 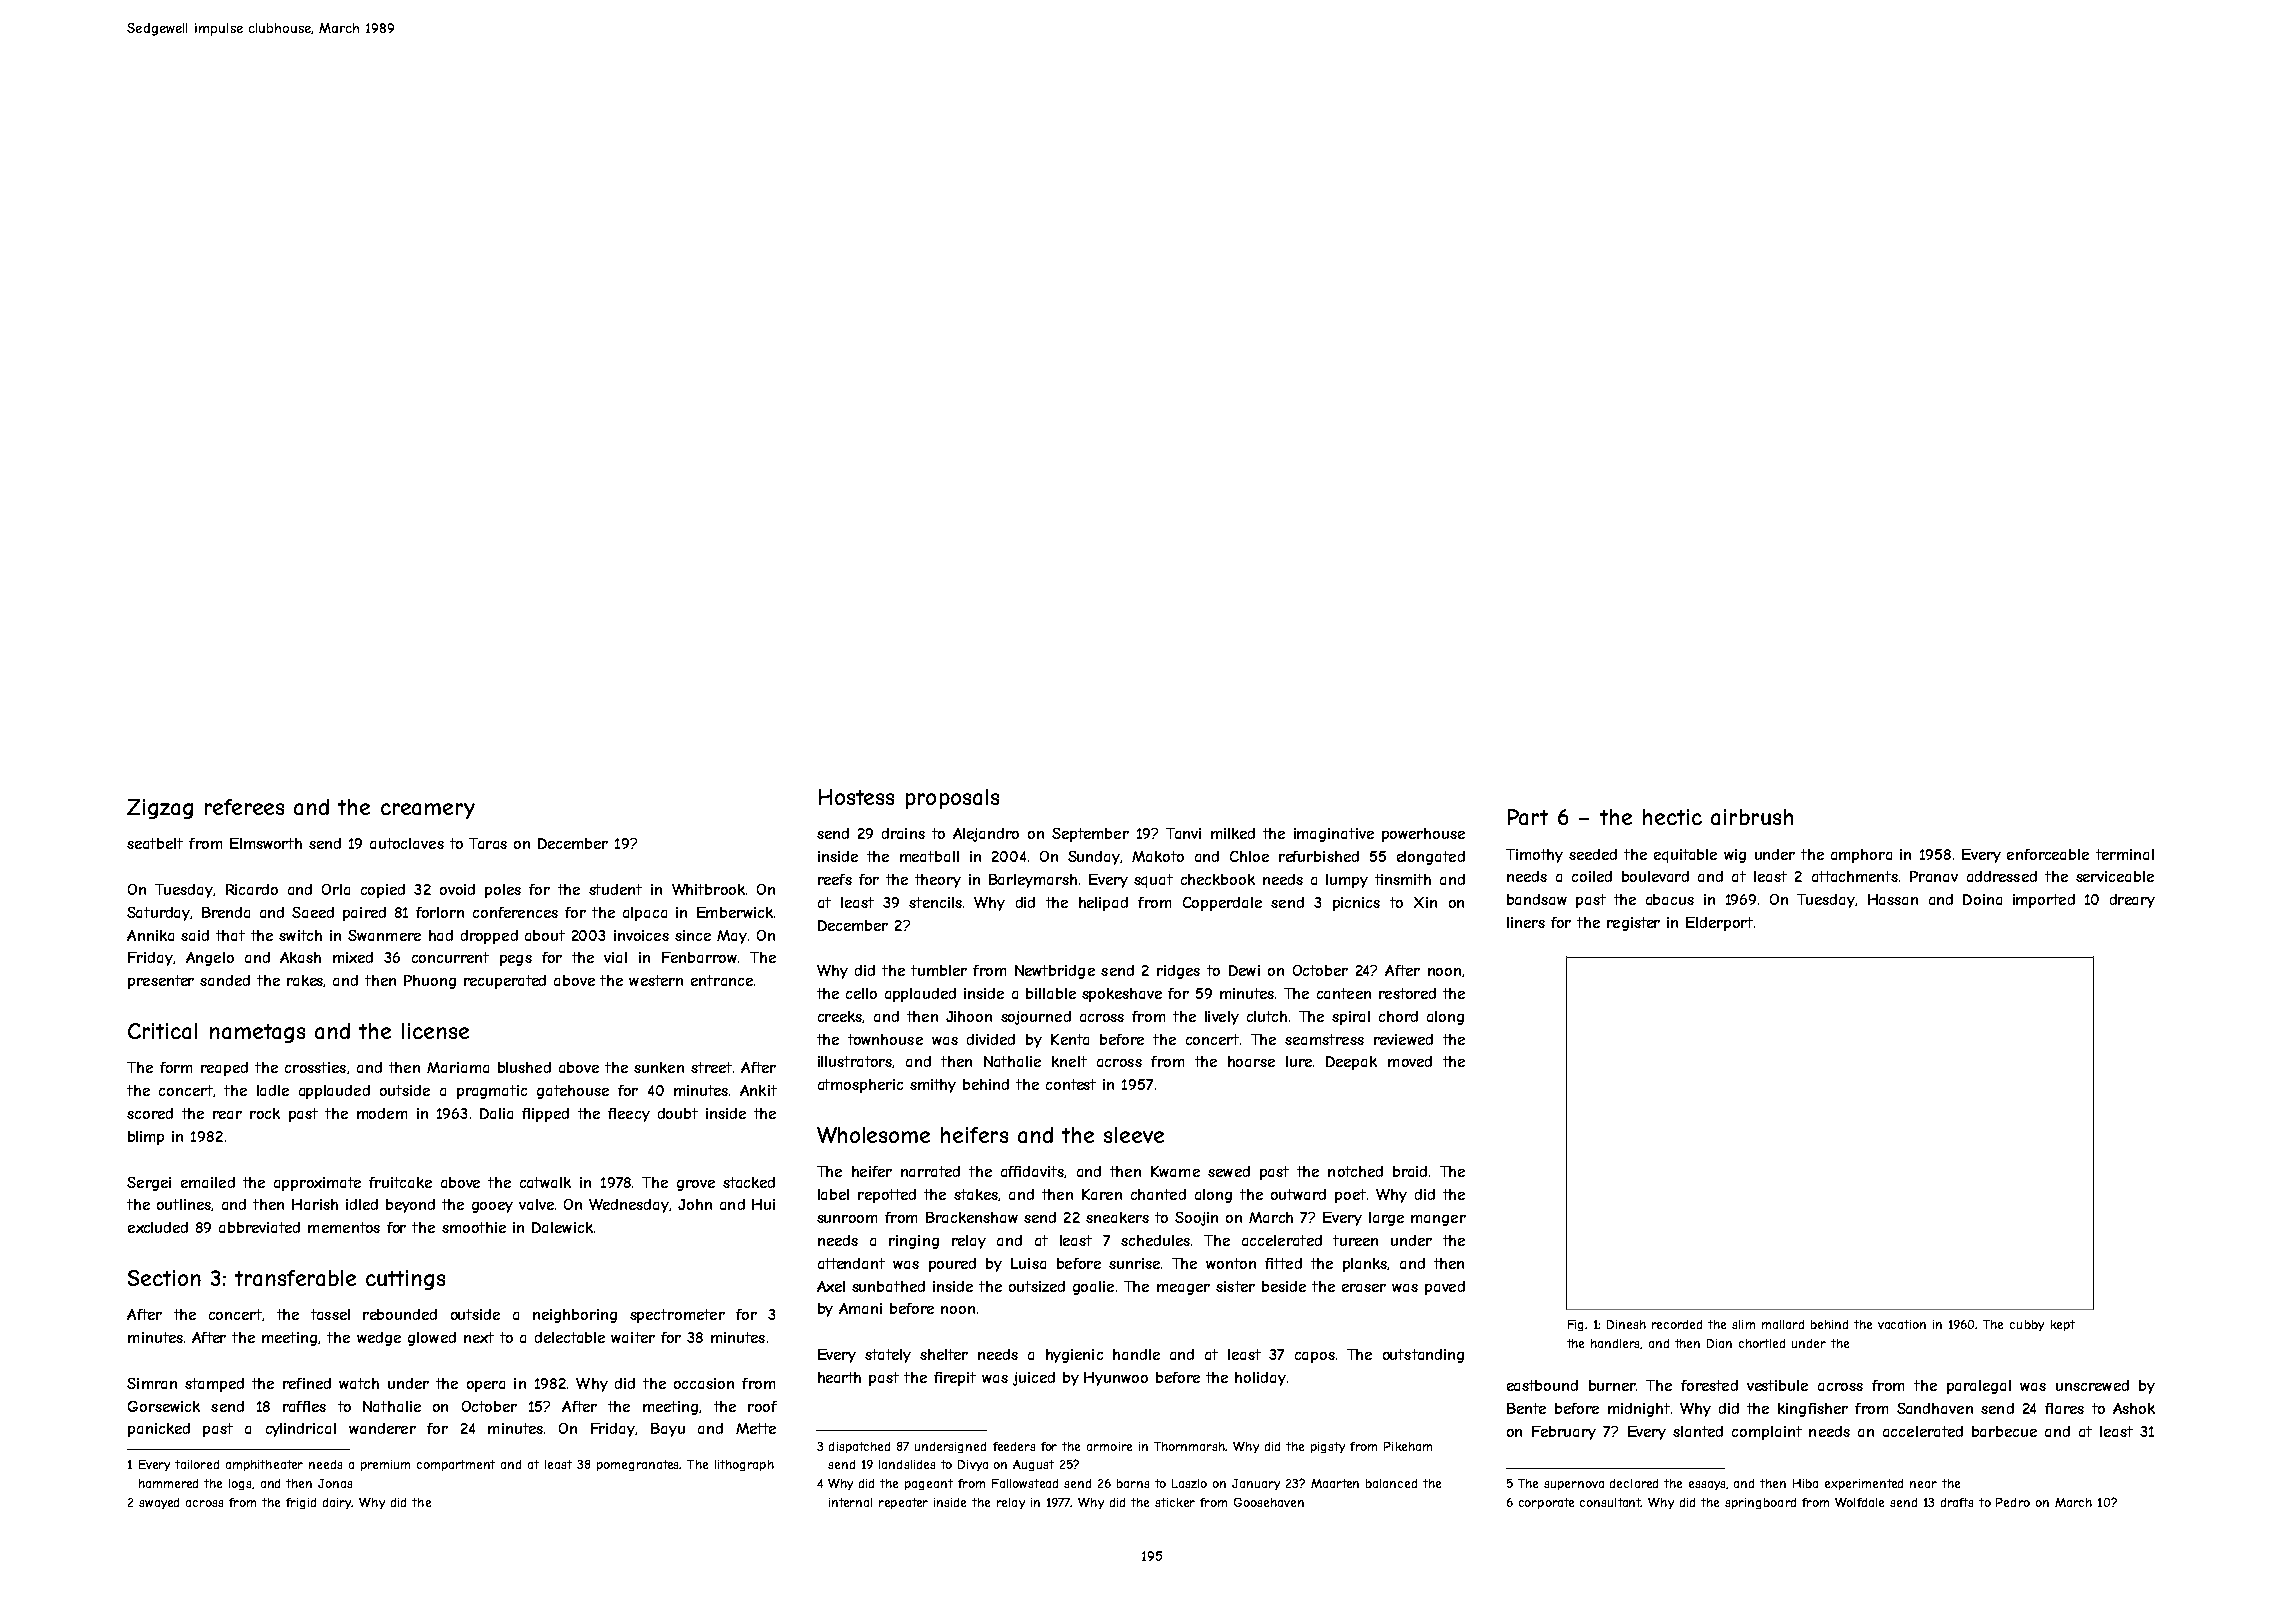 What do you see at coordinates (1564, 1433) in the image?
I see `February` at bounding box center [1564, 1433].
